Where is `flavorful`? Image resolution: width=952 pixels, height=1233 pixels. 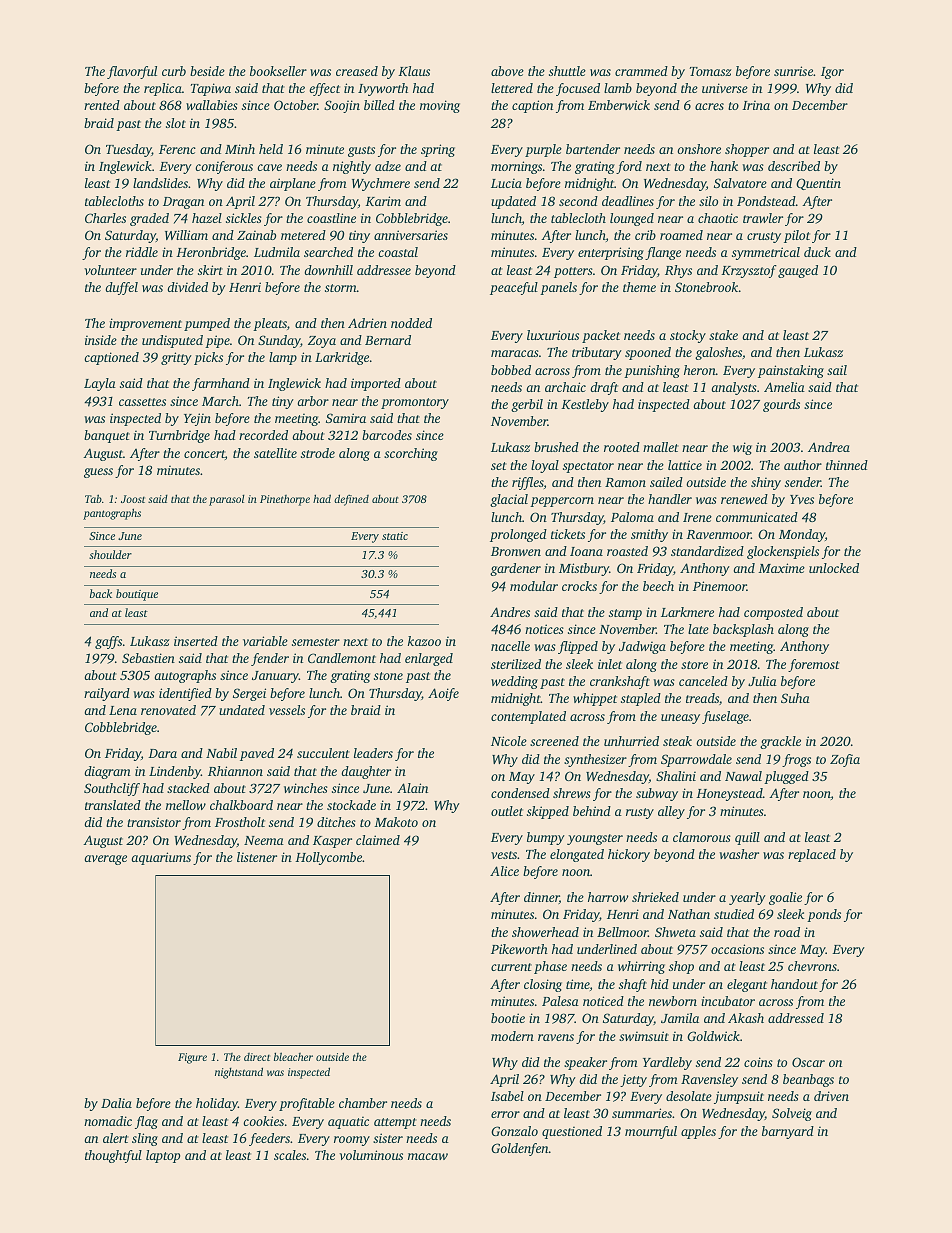
flavorful is located at coordinates (132, 72).
